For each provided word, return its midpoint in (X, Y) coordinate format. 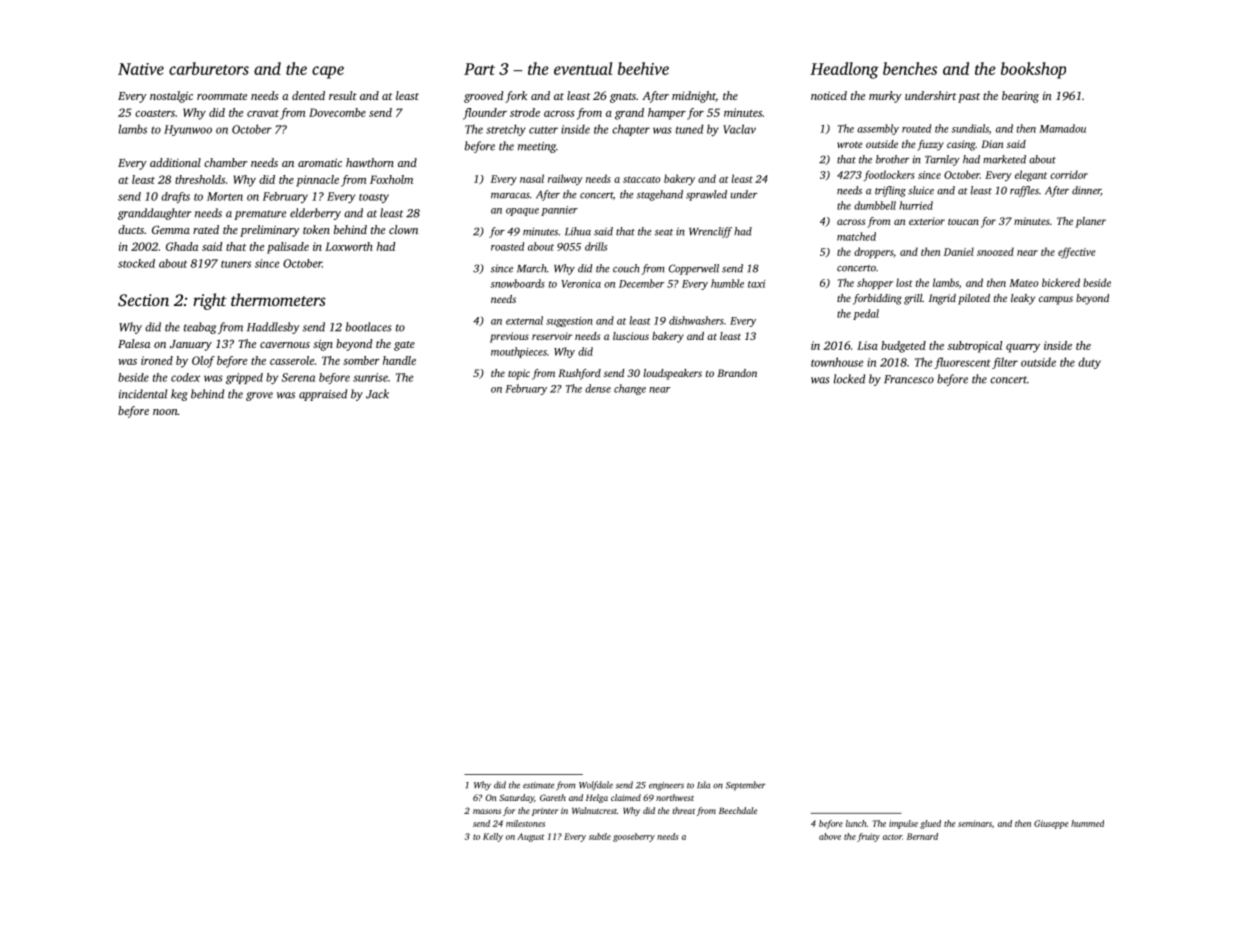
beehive (643, 68)
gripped (244, 378)
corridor (1069, 174)
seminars (975, 823)
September (746, 786)
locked (849, 379)
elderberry (315, 214)
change (630, 389)
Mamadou (1062, 128)
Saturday (516, 798)
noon (165, 412)
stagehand (660, 195)
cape (328, 72)
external (524, 320)
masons (487, 811)
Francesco (909, 379)
